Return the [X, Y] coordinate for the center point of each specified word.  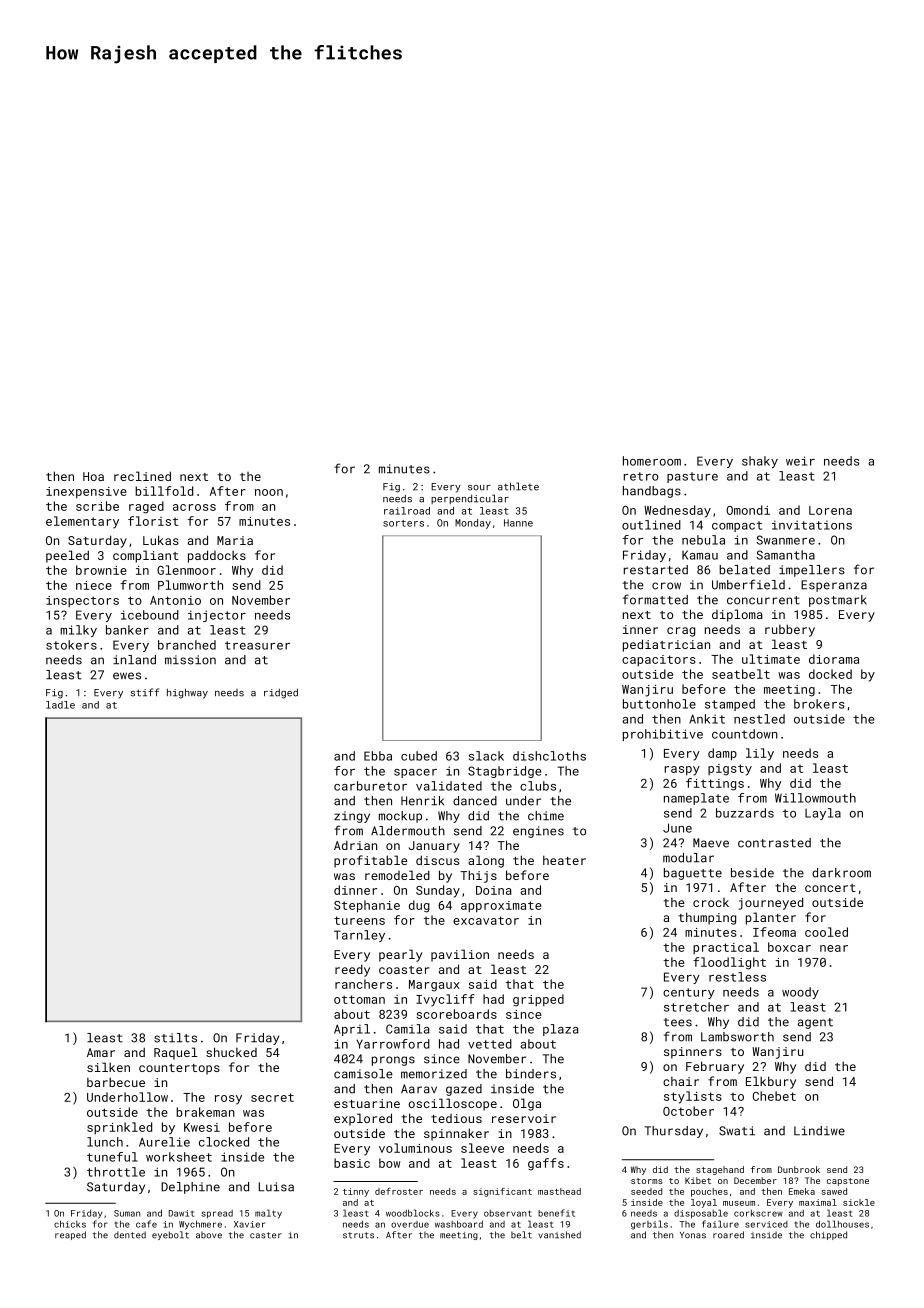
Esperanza [834, 586]
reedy [352, 970]
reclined [142, 476]
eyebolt [170, 1235]
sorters [403, 523]
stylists [693, 1097]
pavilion [460, 955]
